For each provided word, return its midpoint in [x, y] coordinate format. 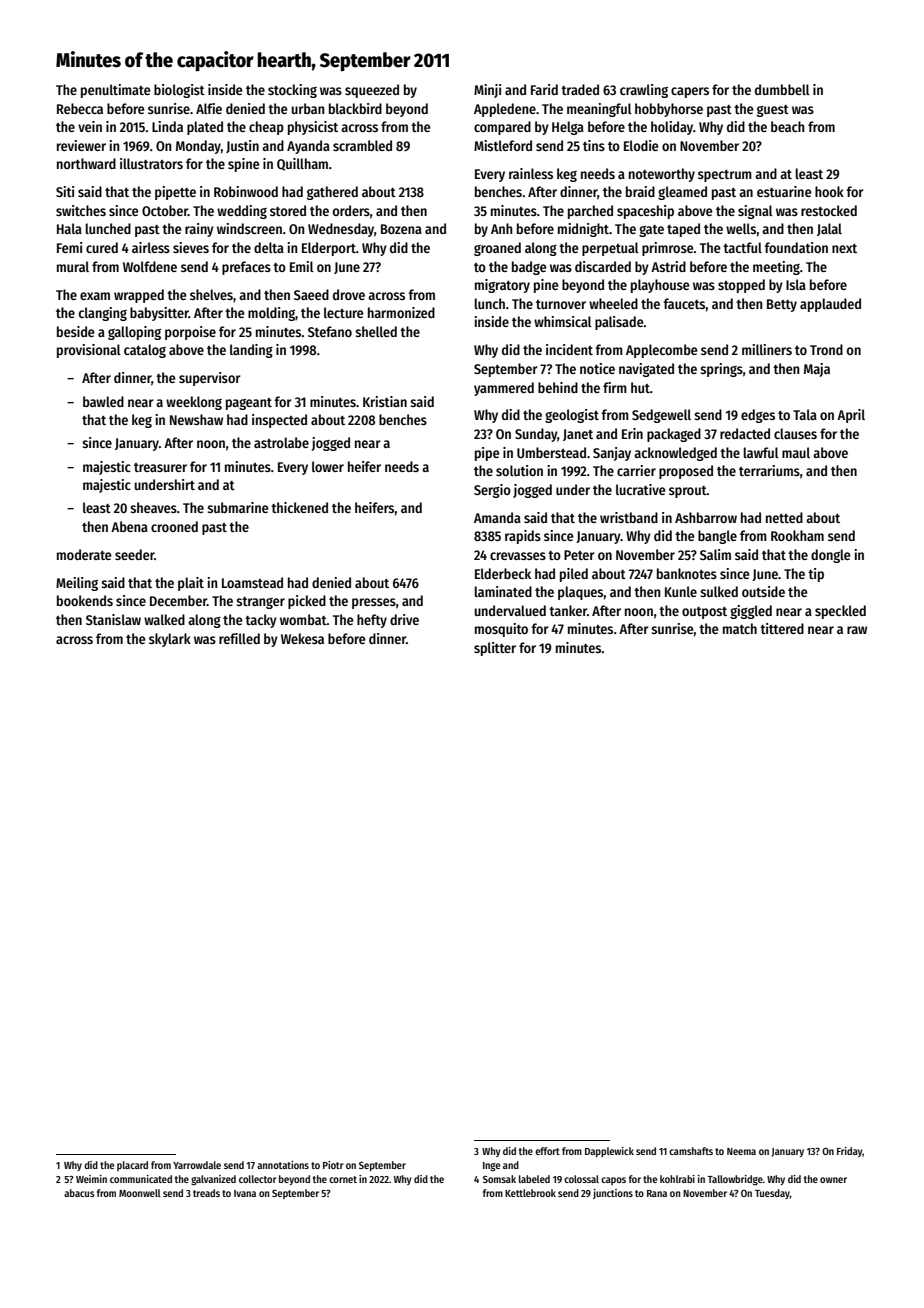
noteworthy [662, 175]
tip [816, 575]
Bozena [401, 229]
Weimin [91, 1179]
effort [547, 1151]
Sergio [492, 491]
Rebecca [80, 108]
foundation [796, 247]
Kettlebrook [530, 1193]
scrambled [362, 145]
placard [132, 1166]
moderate [84, 554]
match [740, 628]
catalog [145, 351]
